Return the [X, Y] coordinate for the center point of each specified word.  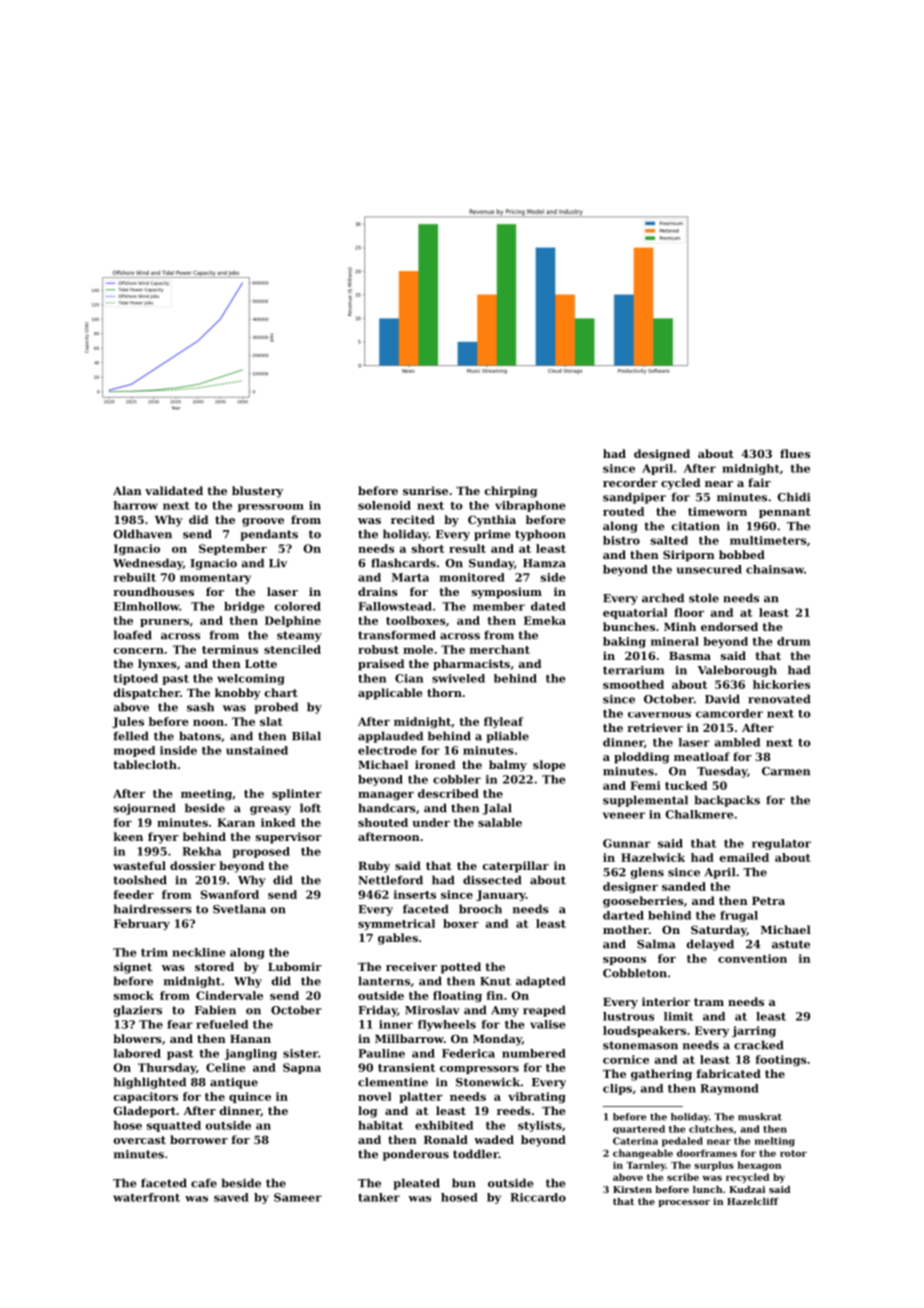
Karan [236, 822]
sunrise [425, 490]
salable [500, 822]
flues [795, 453]
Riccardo [538, 1197]
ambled [737, 742]
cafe [204, 1183]
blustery [257, 492]
